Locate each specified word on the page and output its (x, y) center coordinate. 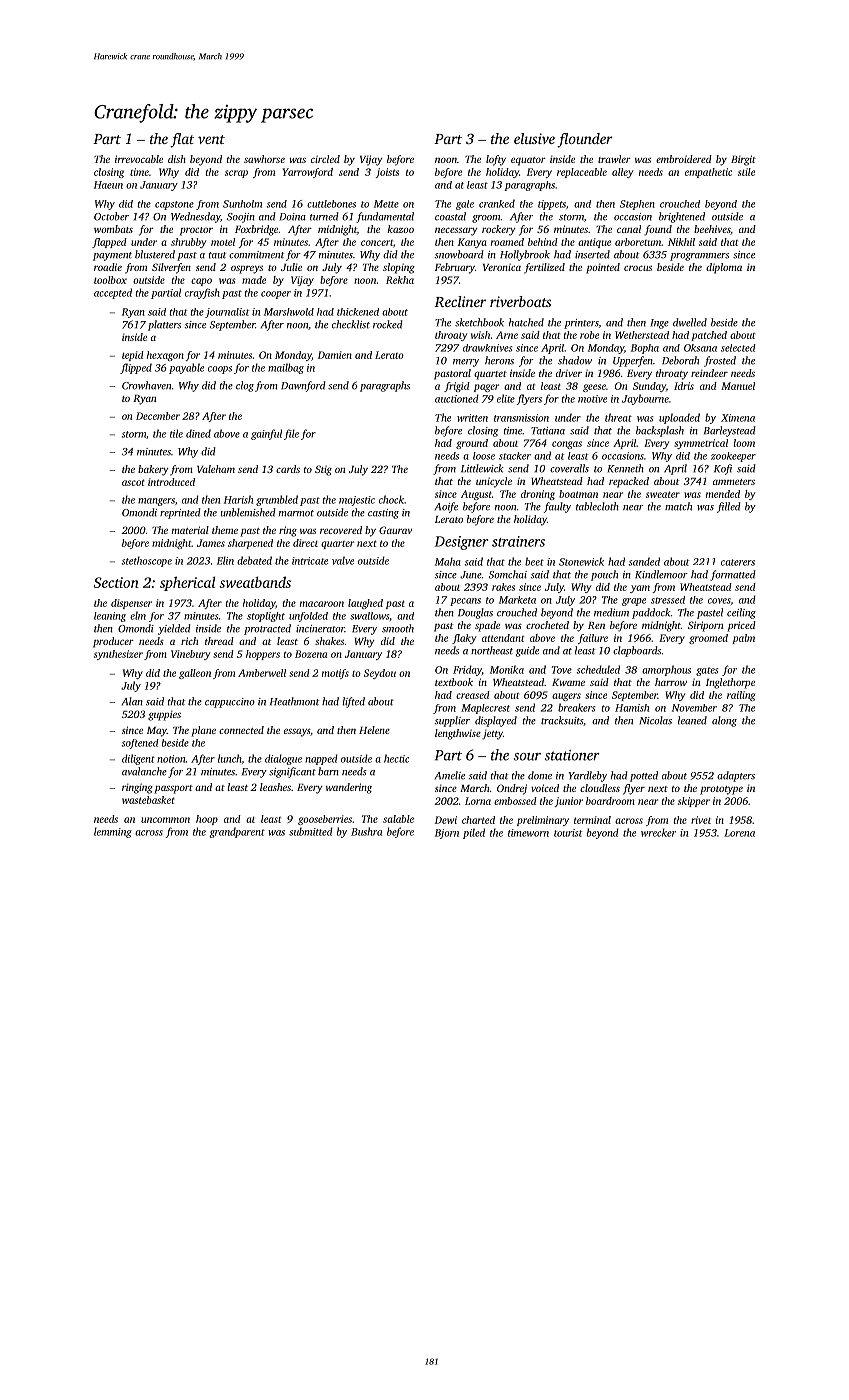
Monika (507, 669)
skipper (694, 802)
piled (474, 833)
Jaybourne (645, 399)
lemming (113, 832)
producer (113, 642)
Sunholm (242, 204)
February (455, 268)
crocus (638, 268)
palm (743, 639)
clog (245, 386)
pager (486, 388)
